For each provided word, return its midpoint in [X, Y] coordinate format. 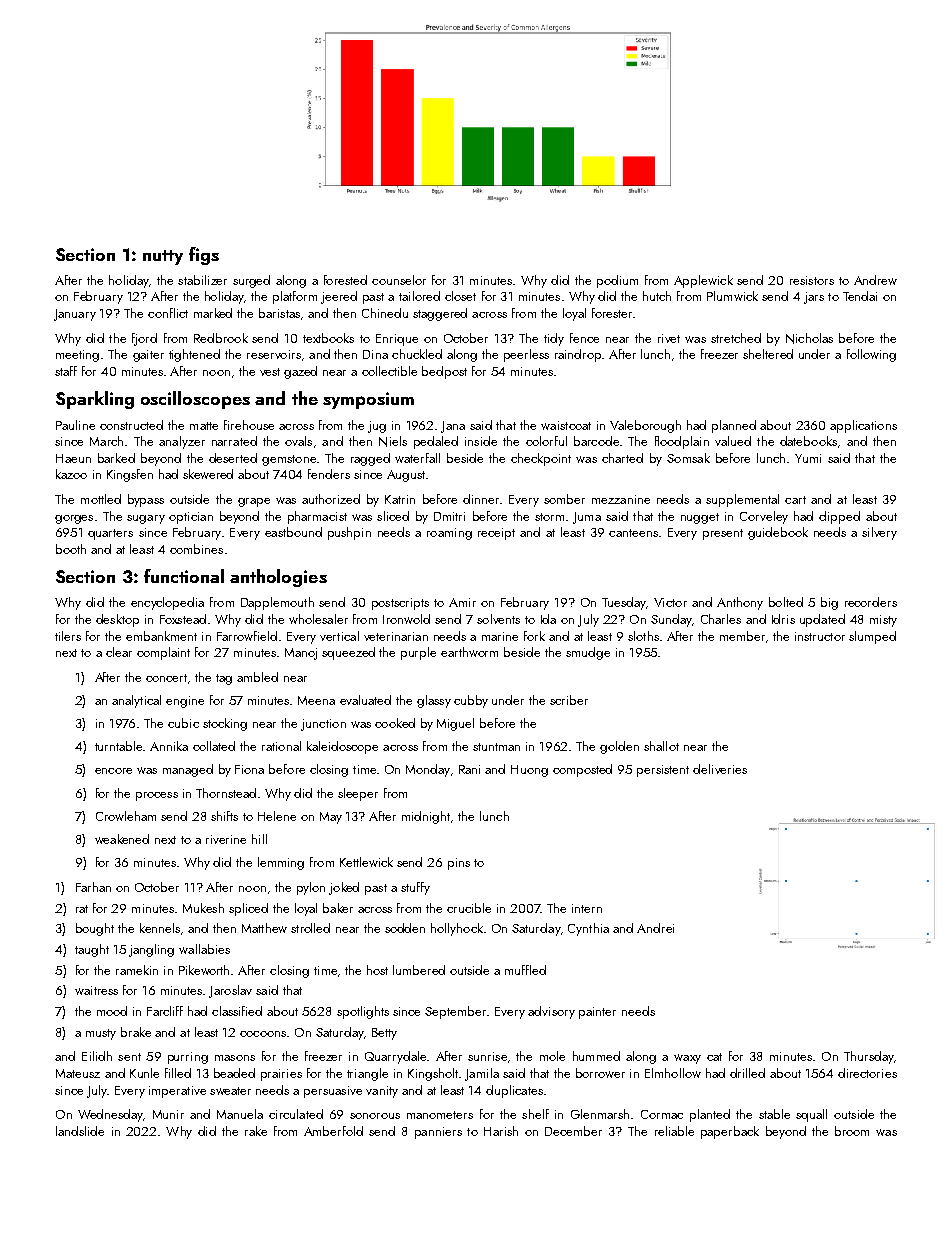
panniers [438, 1133]
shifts [224, 816]
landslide [80, 1131]
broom [852, 1131]
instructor [820, 636]
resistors [812, 280]
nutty [163, 257]
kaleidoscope [342, 747]
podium [617, 281]
